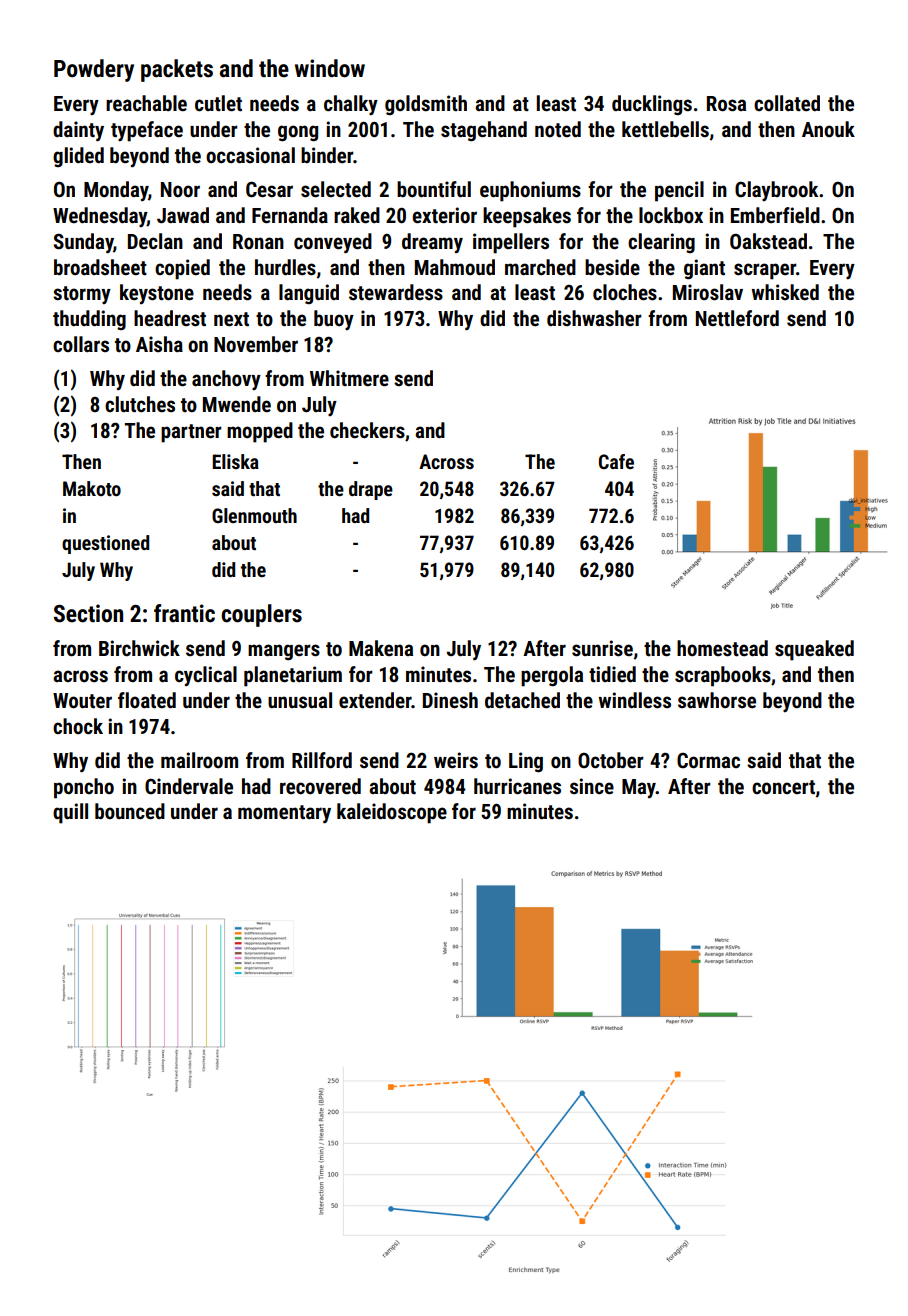 The width and height of the page is (908, 1316). What do you see at coordinates (130, 811) in the page?
I see `bounced` at bounding box center [130, 811].
